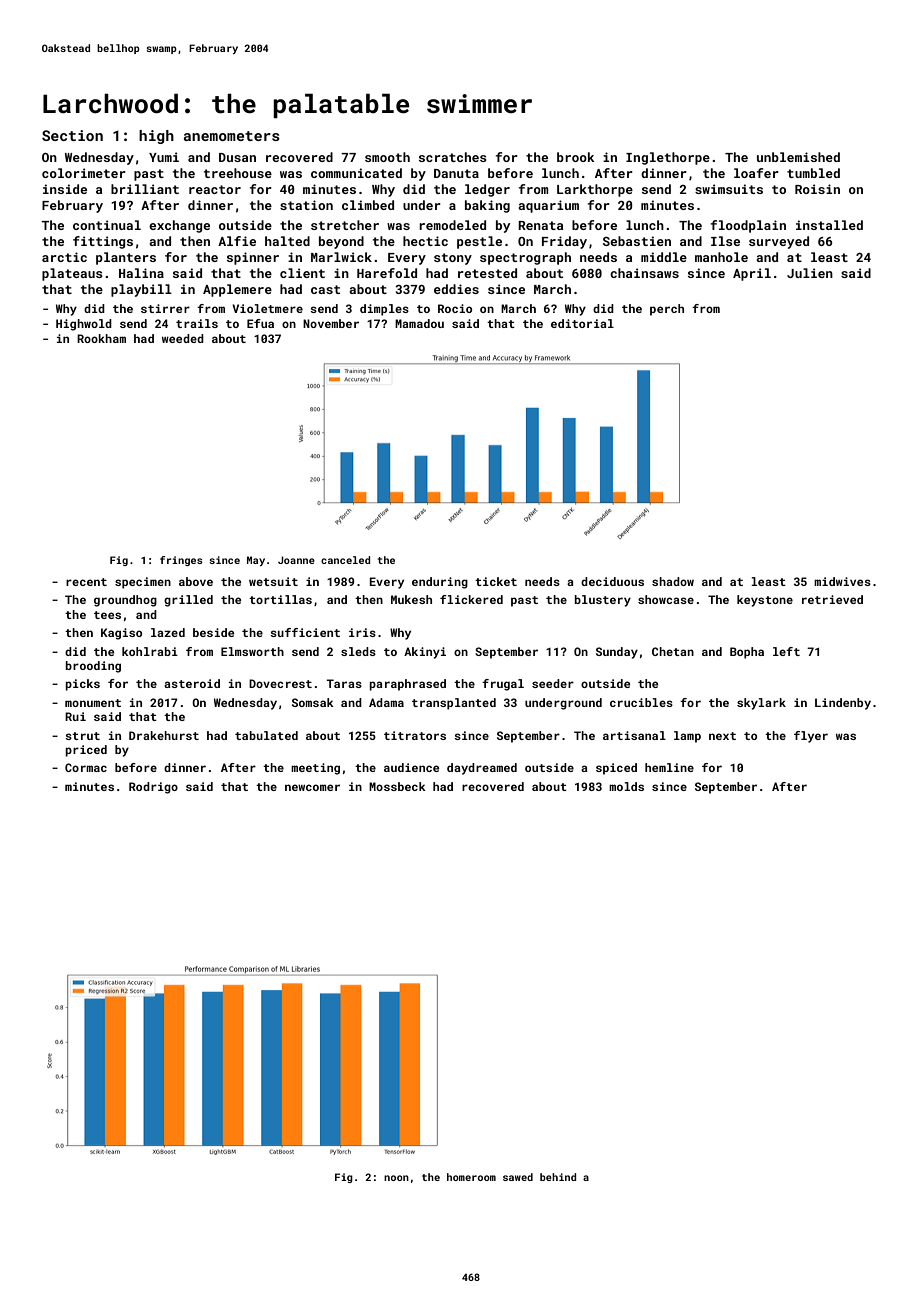 The height and width of the screenshot is (1308, 924). Describe the element at coordinates (86, 582) in the screenshot. I see `recent` at that location.
